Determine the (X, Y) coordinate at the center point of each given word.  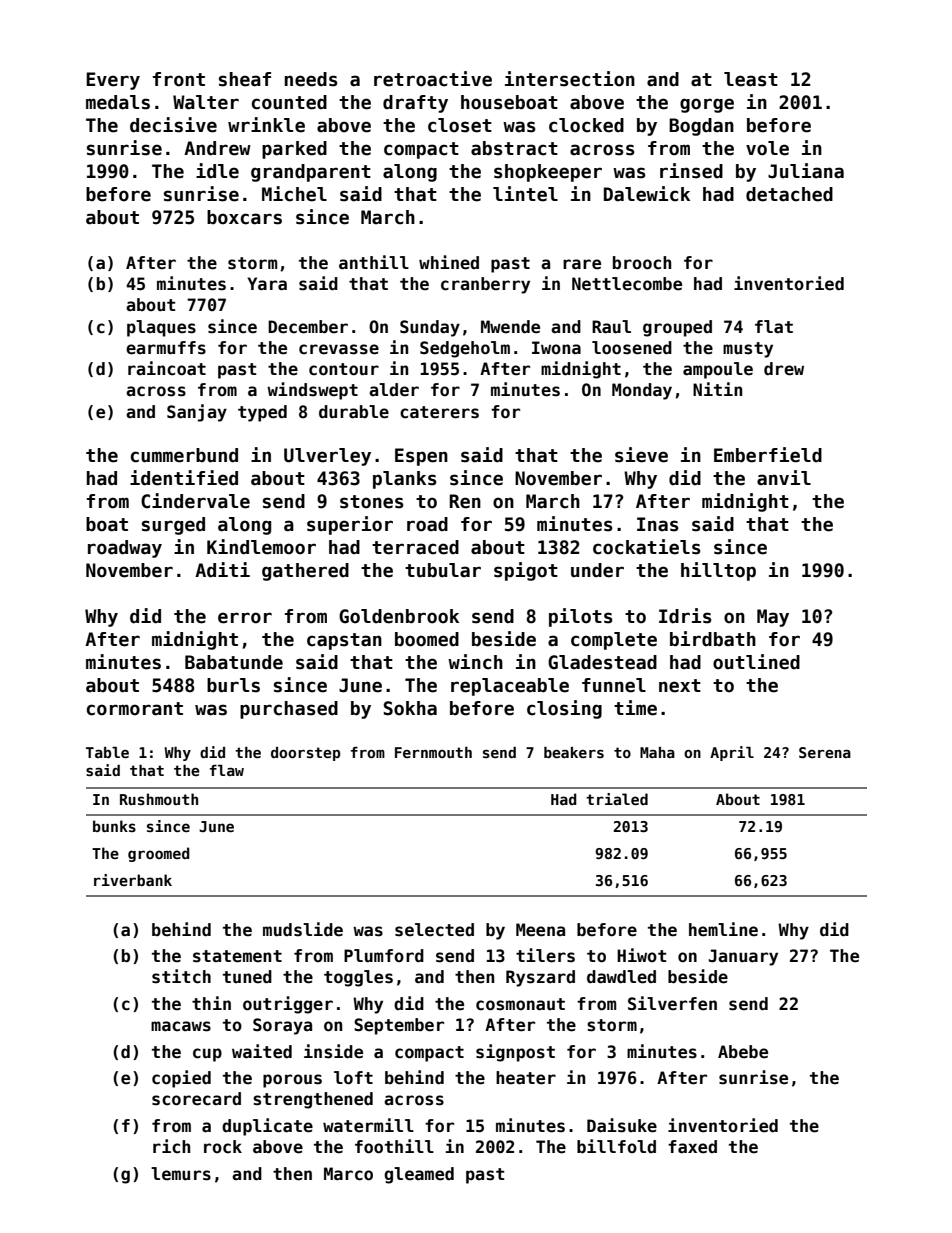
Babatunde (234, 662)
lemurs (181, 1174)
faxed (692, 1147)
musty (748, 350)
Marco (348, 1174)
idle (217, 171)
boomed (427, 639)
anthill (374, 262)
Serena (825, 752)
